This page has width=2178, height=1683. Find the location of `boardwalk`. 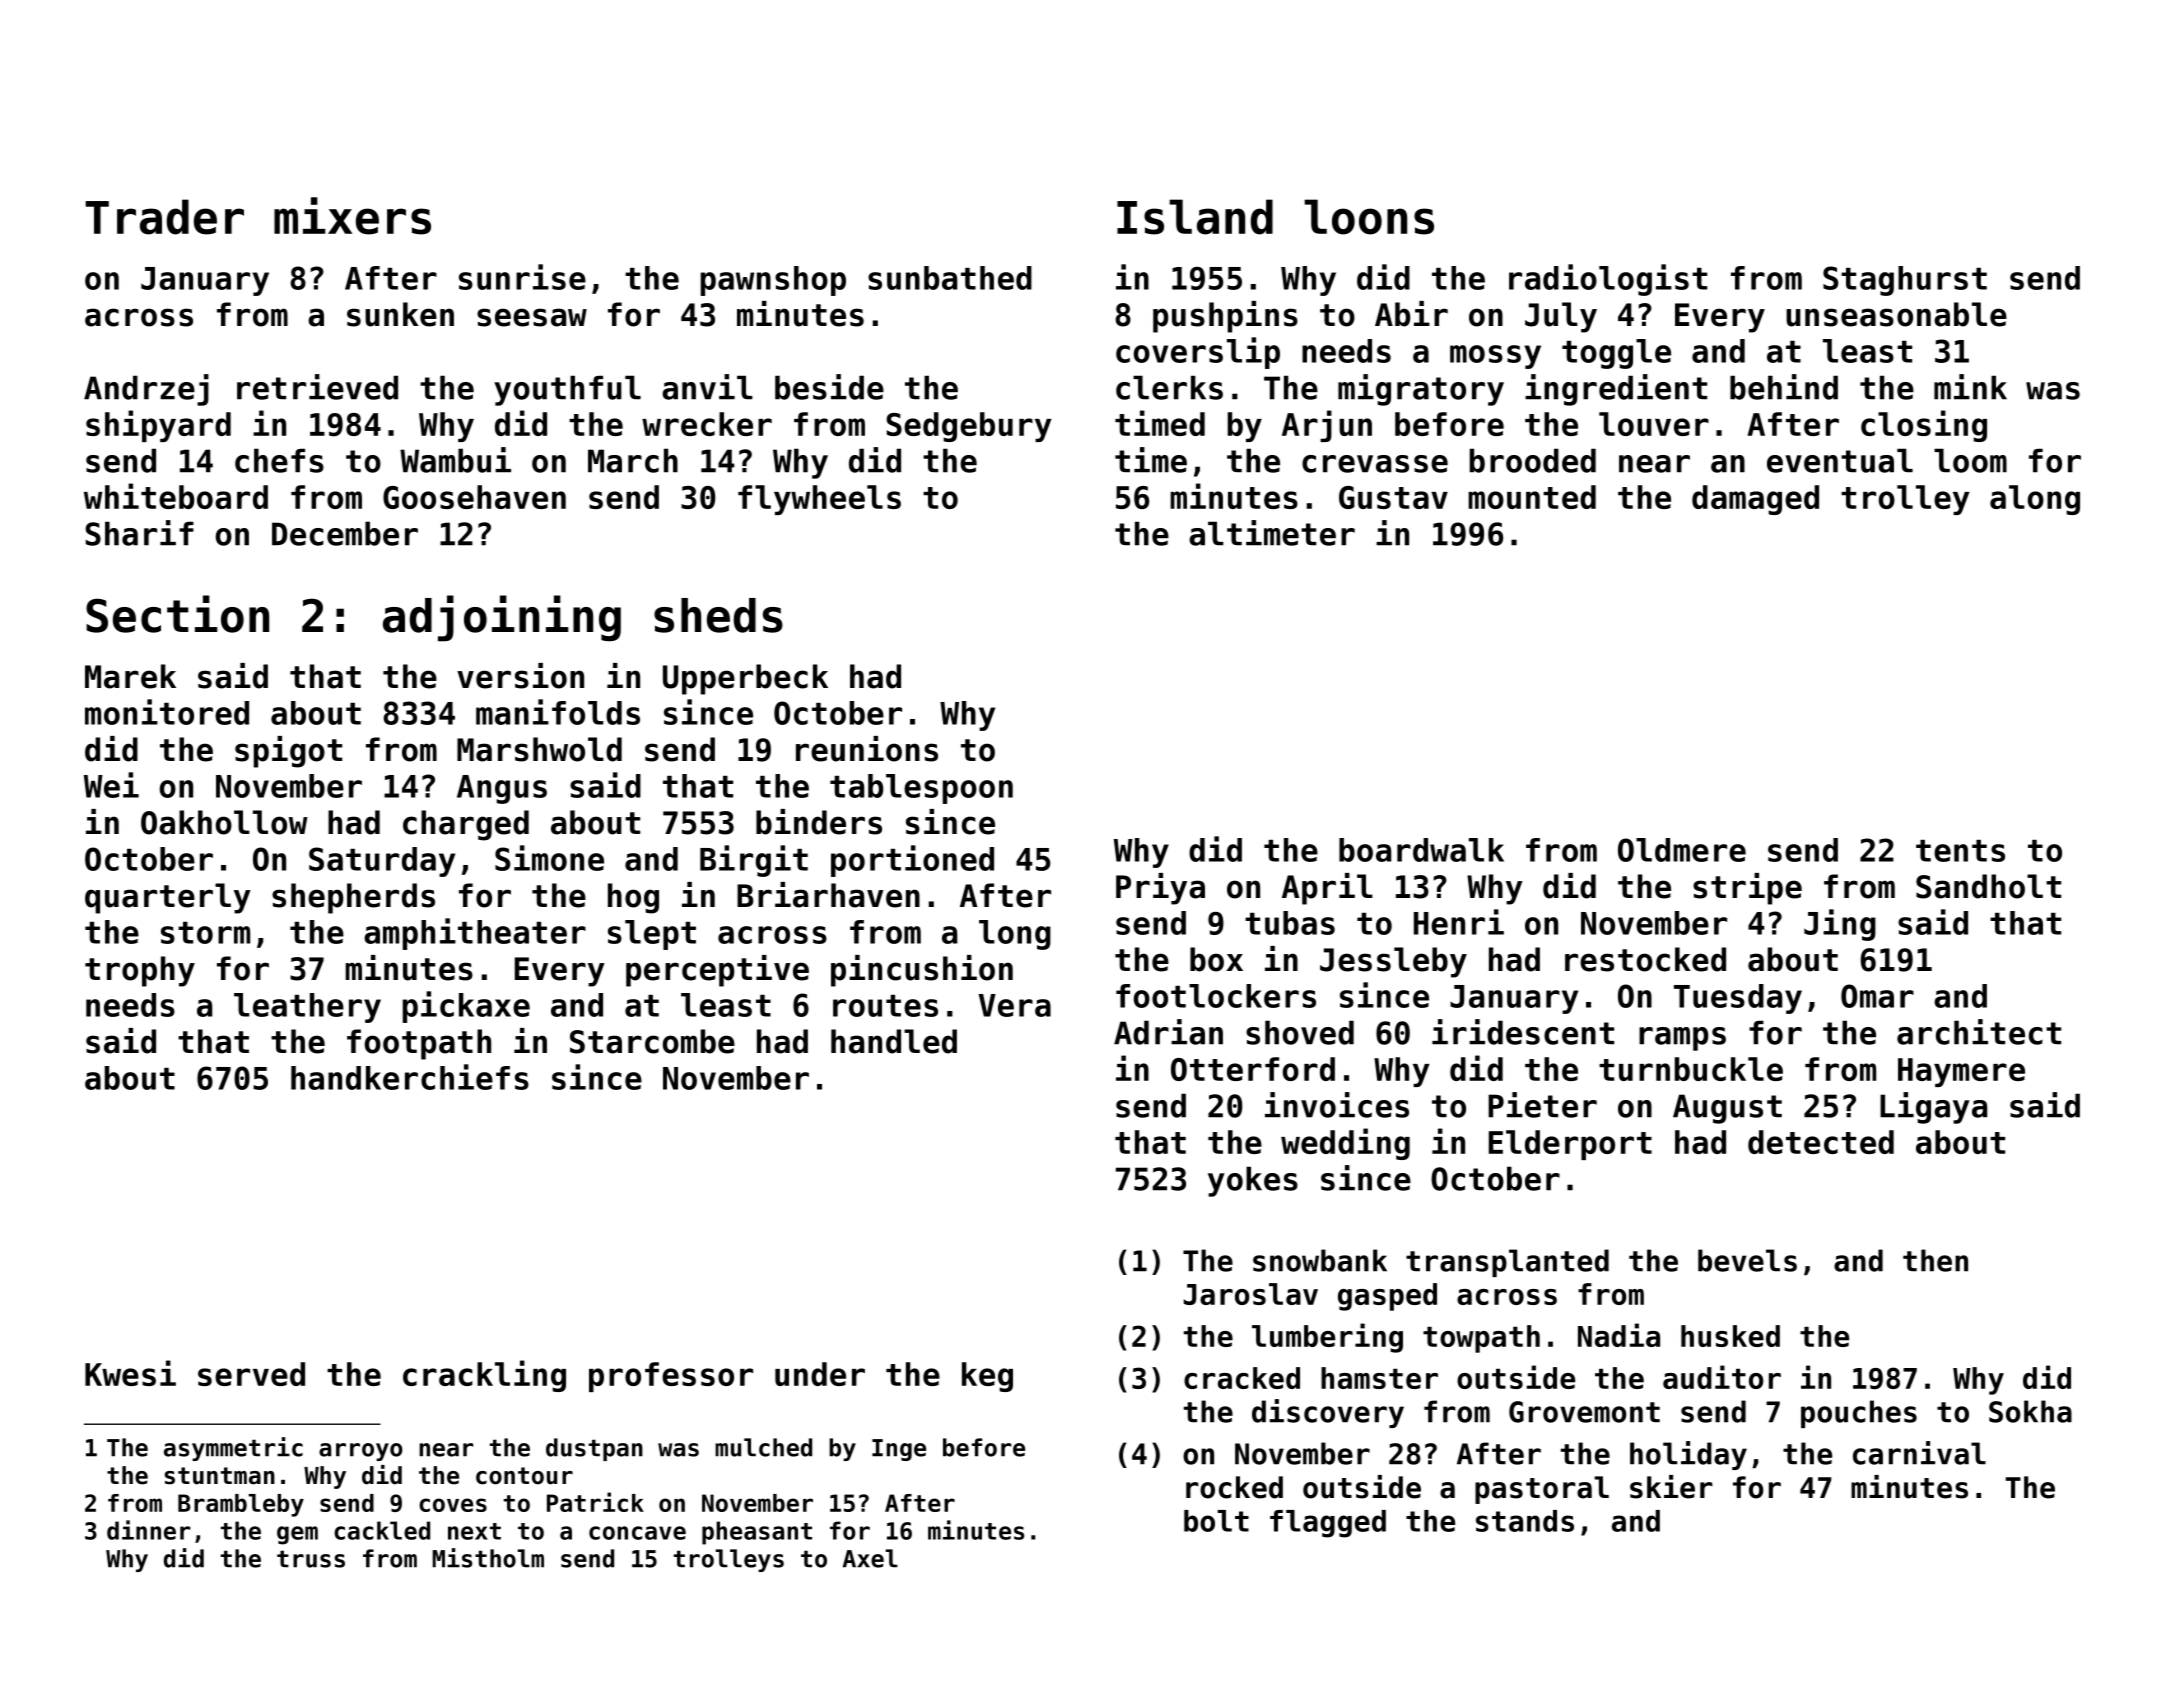

boardwalk is located at coordinates (1421, 850).
